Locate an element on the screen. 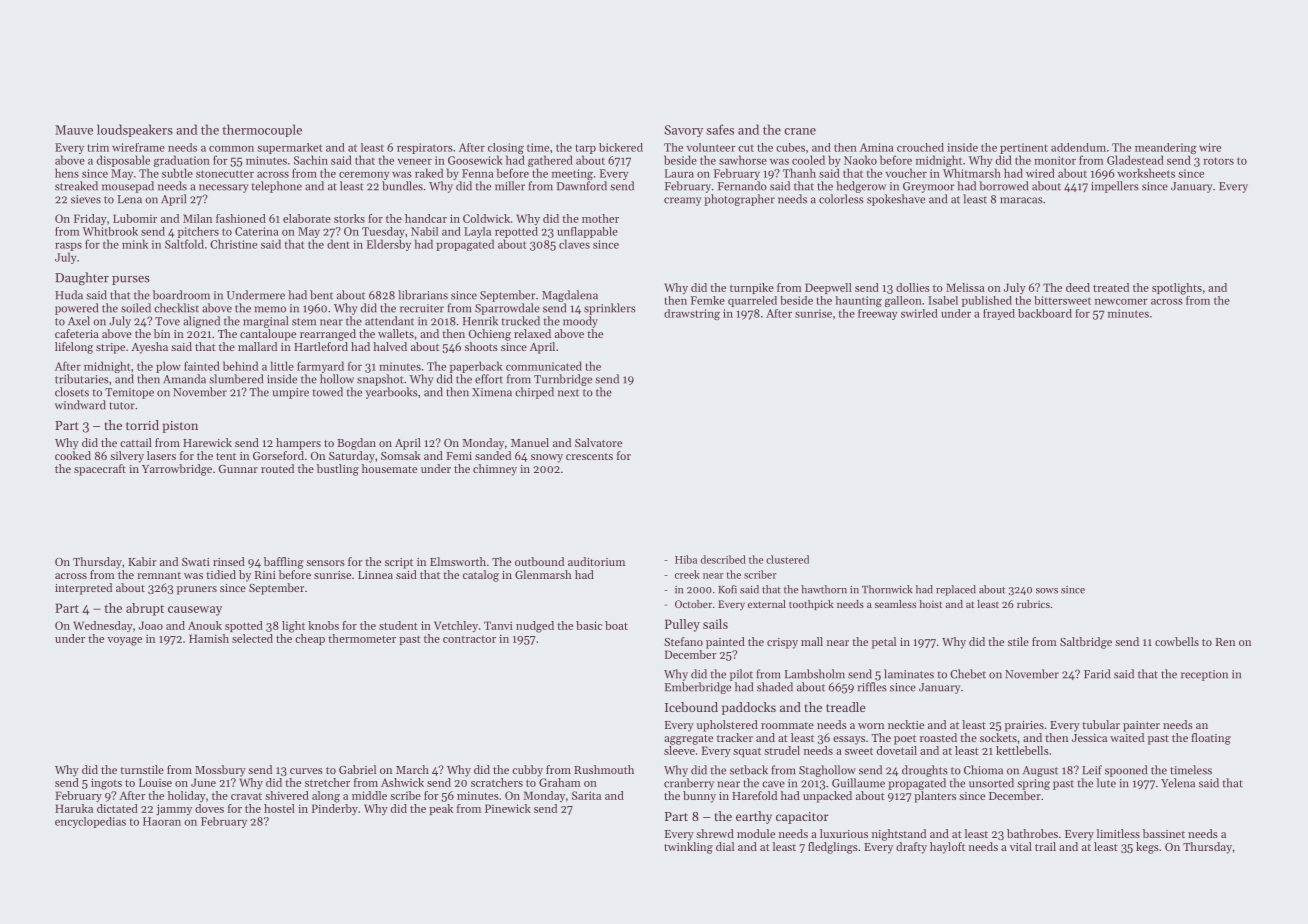 This screenshot has height=924, width=1308. trim is located at coordinates (98, 147).
